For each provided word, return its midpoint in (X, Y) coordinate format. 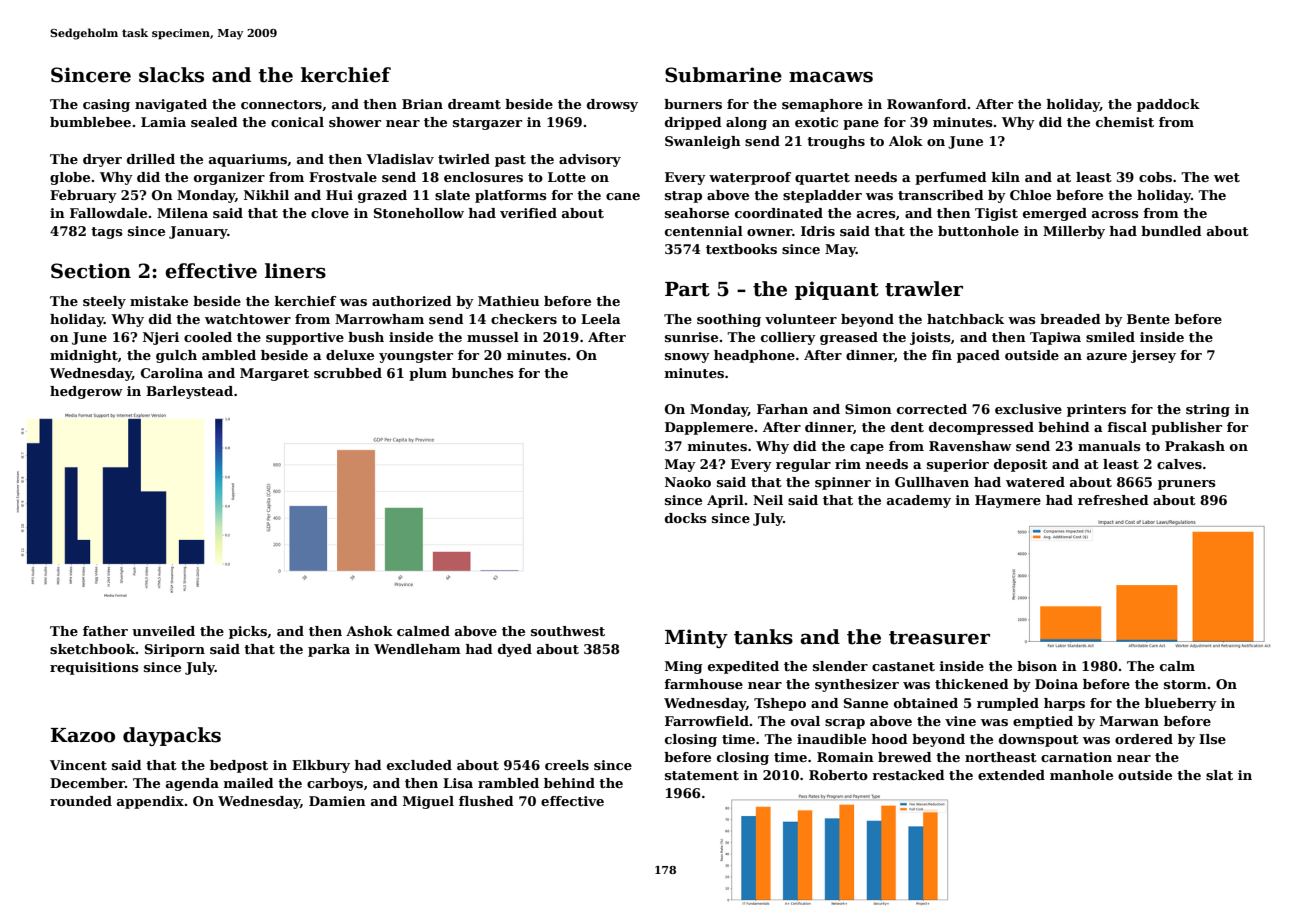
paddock (1168, 105)
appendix (150, 802)
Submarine (723, 75)
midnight (84, 356)
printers (1096, 410)
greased (849, 338)
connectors (281, 104)
